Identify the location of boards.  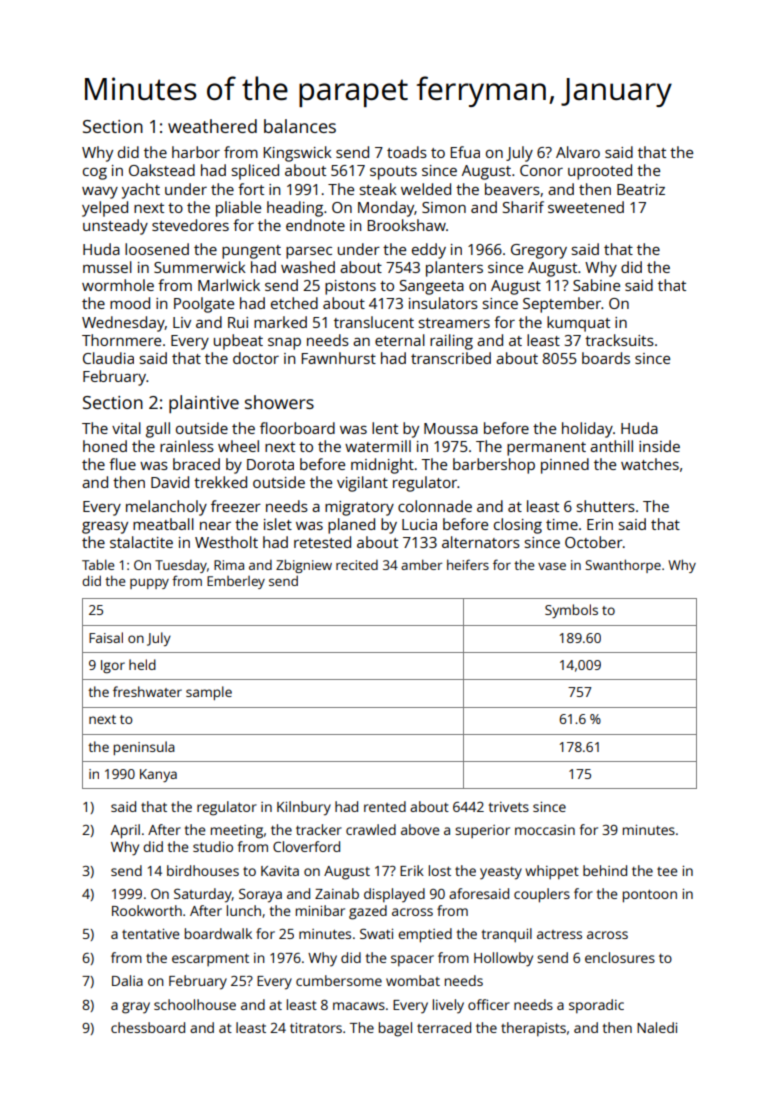
(606, 358).
